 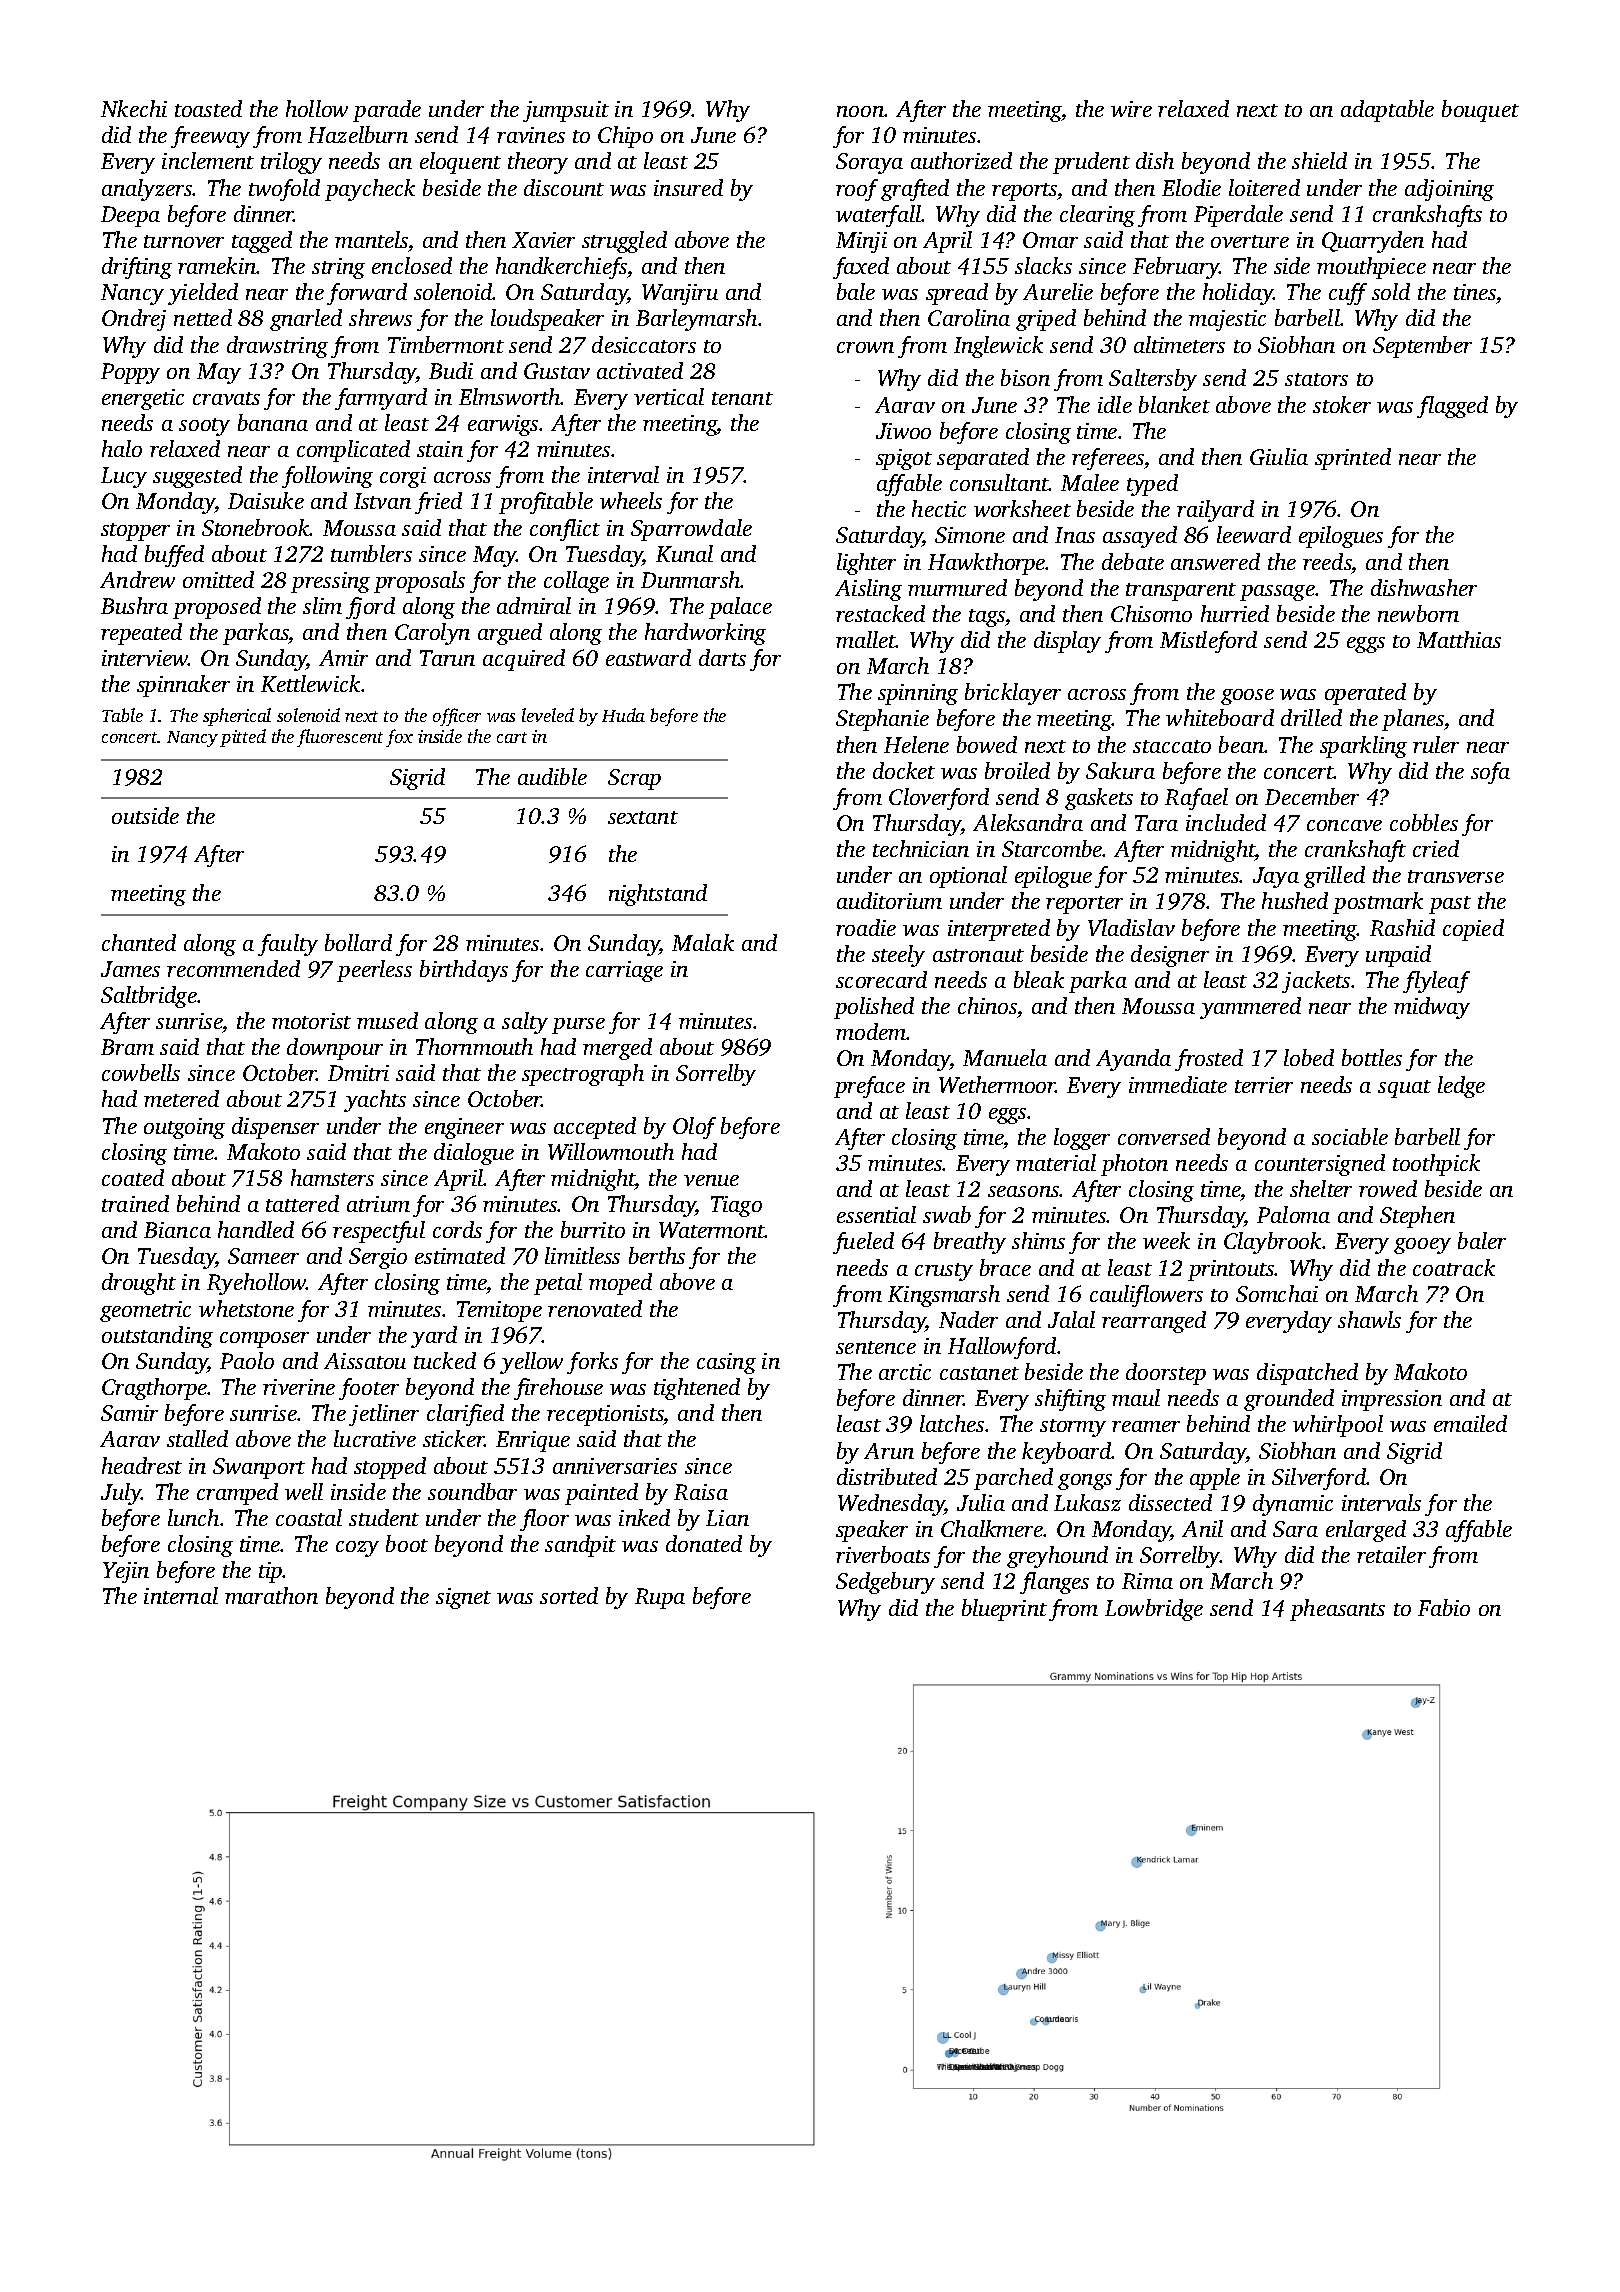 I want to click on wire, so click(x=1131, y=109).
